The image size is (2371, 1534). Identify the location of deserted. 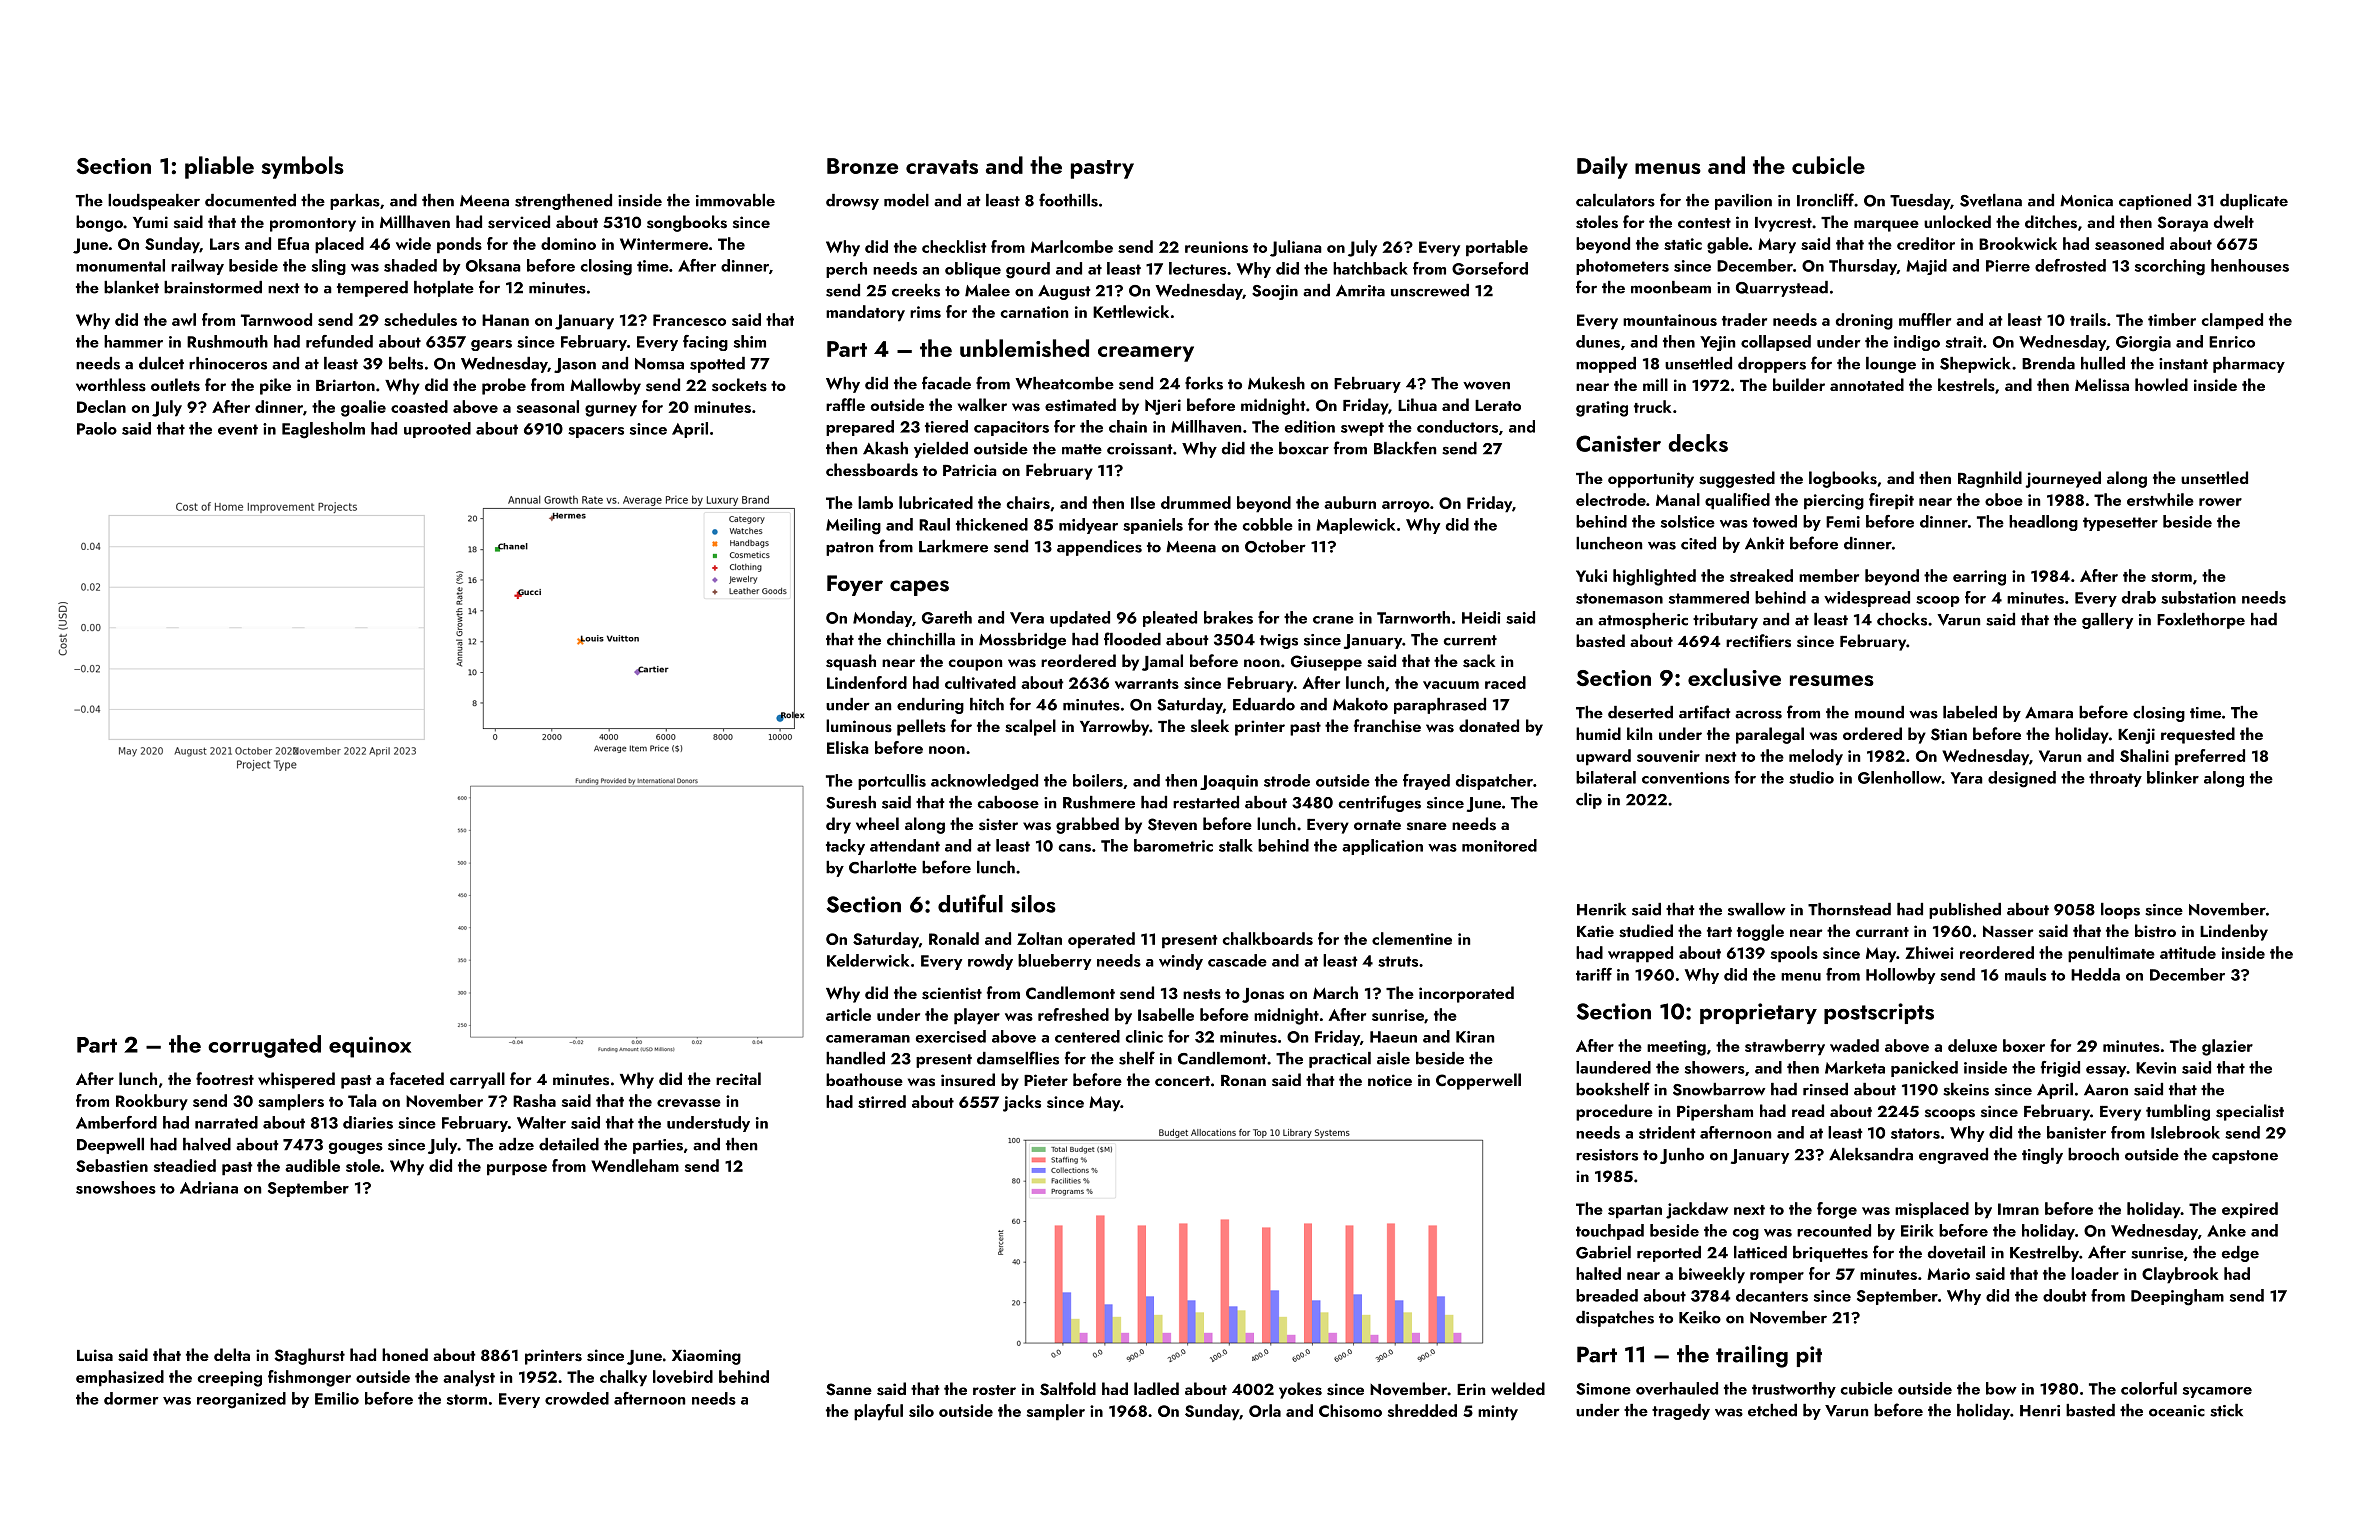
(1640, 712).
